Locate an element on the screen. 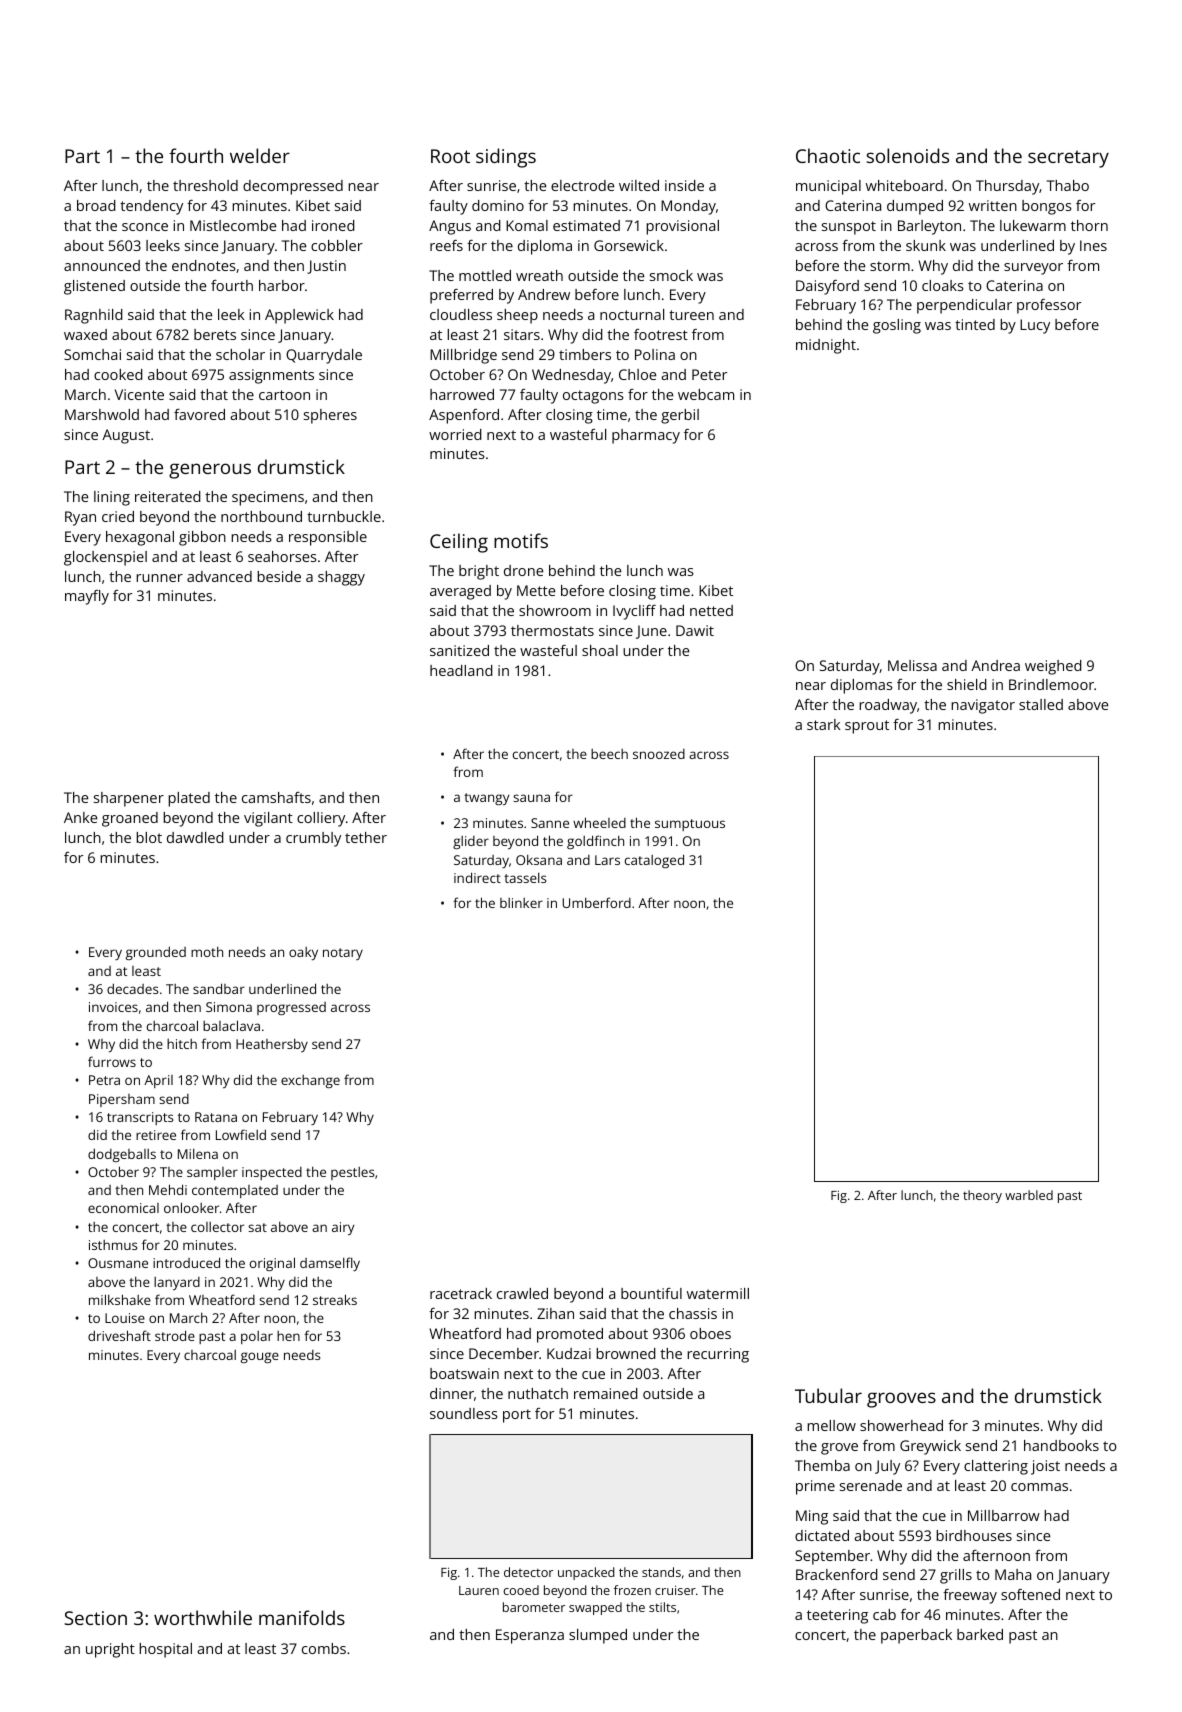 The height and width of the screenshot is (1712, 1182). Section is located at coordinates (95, 1618).
